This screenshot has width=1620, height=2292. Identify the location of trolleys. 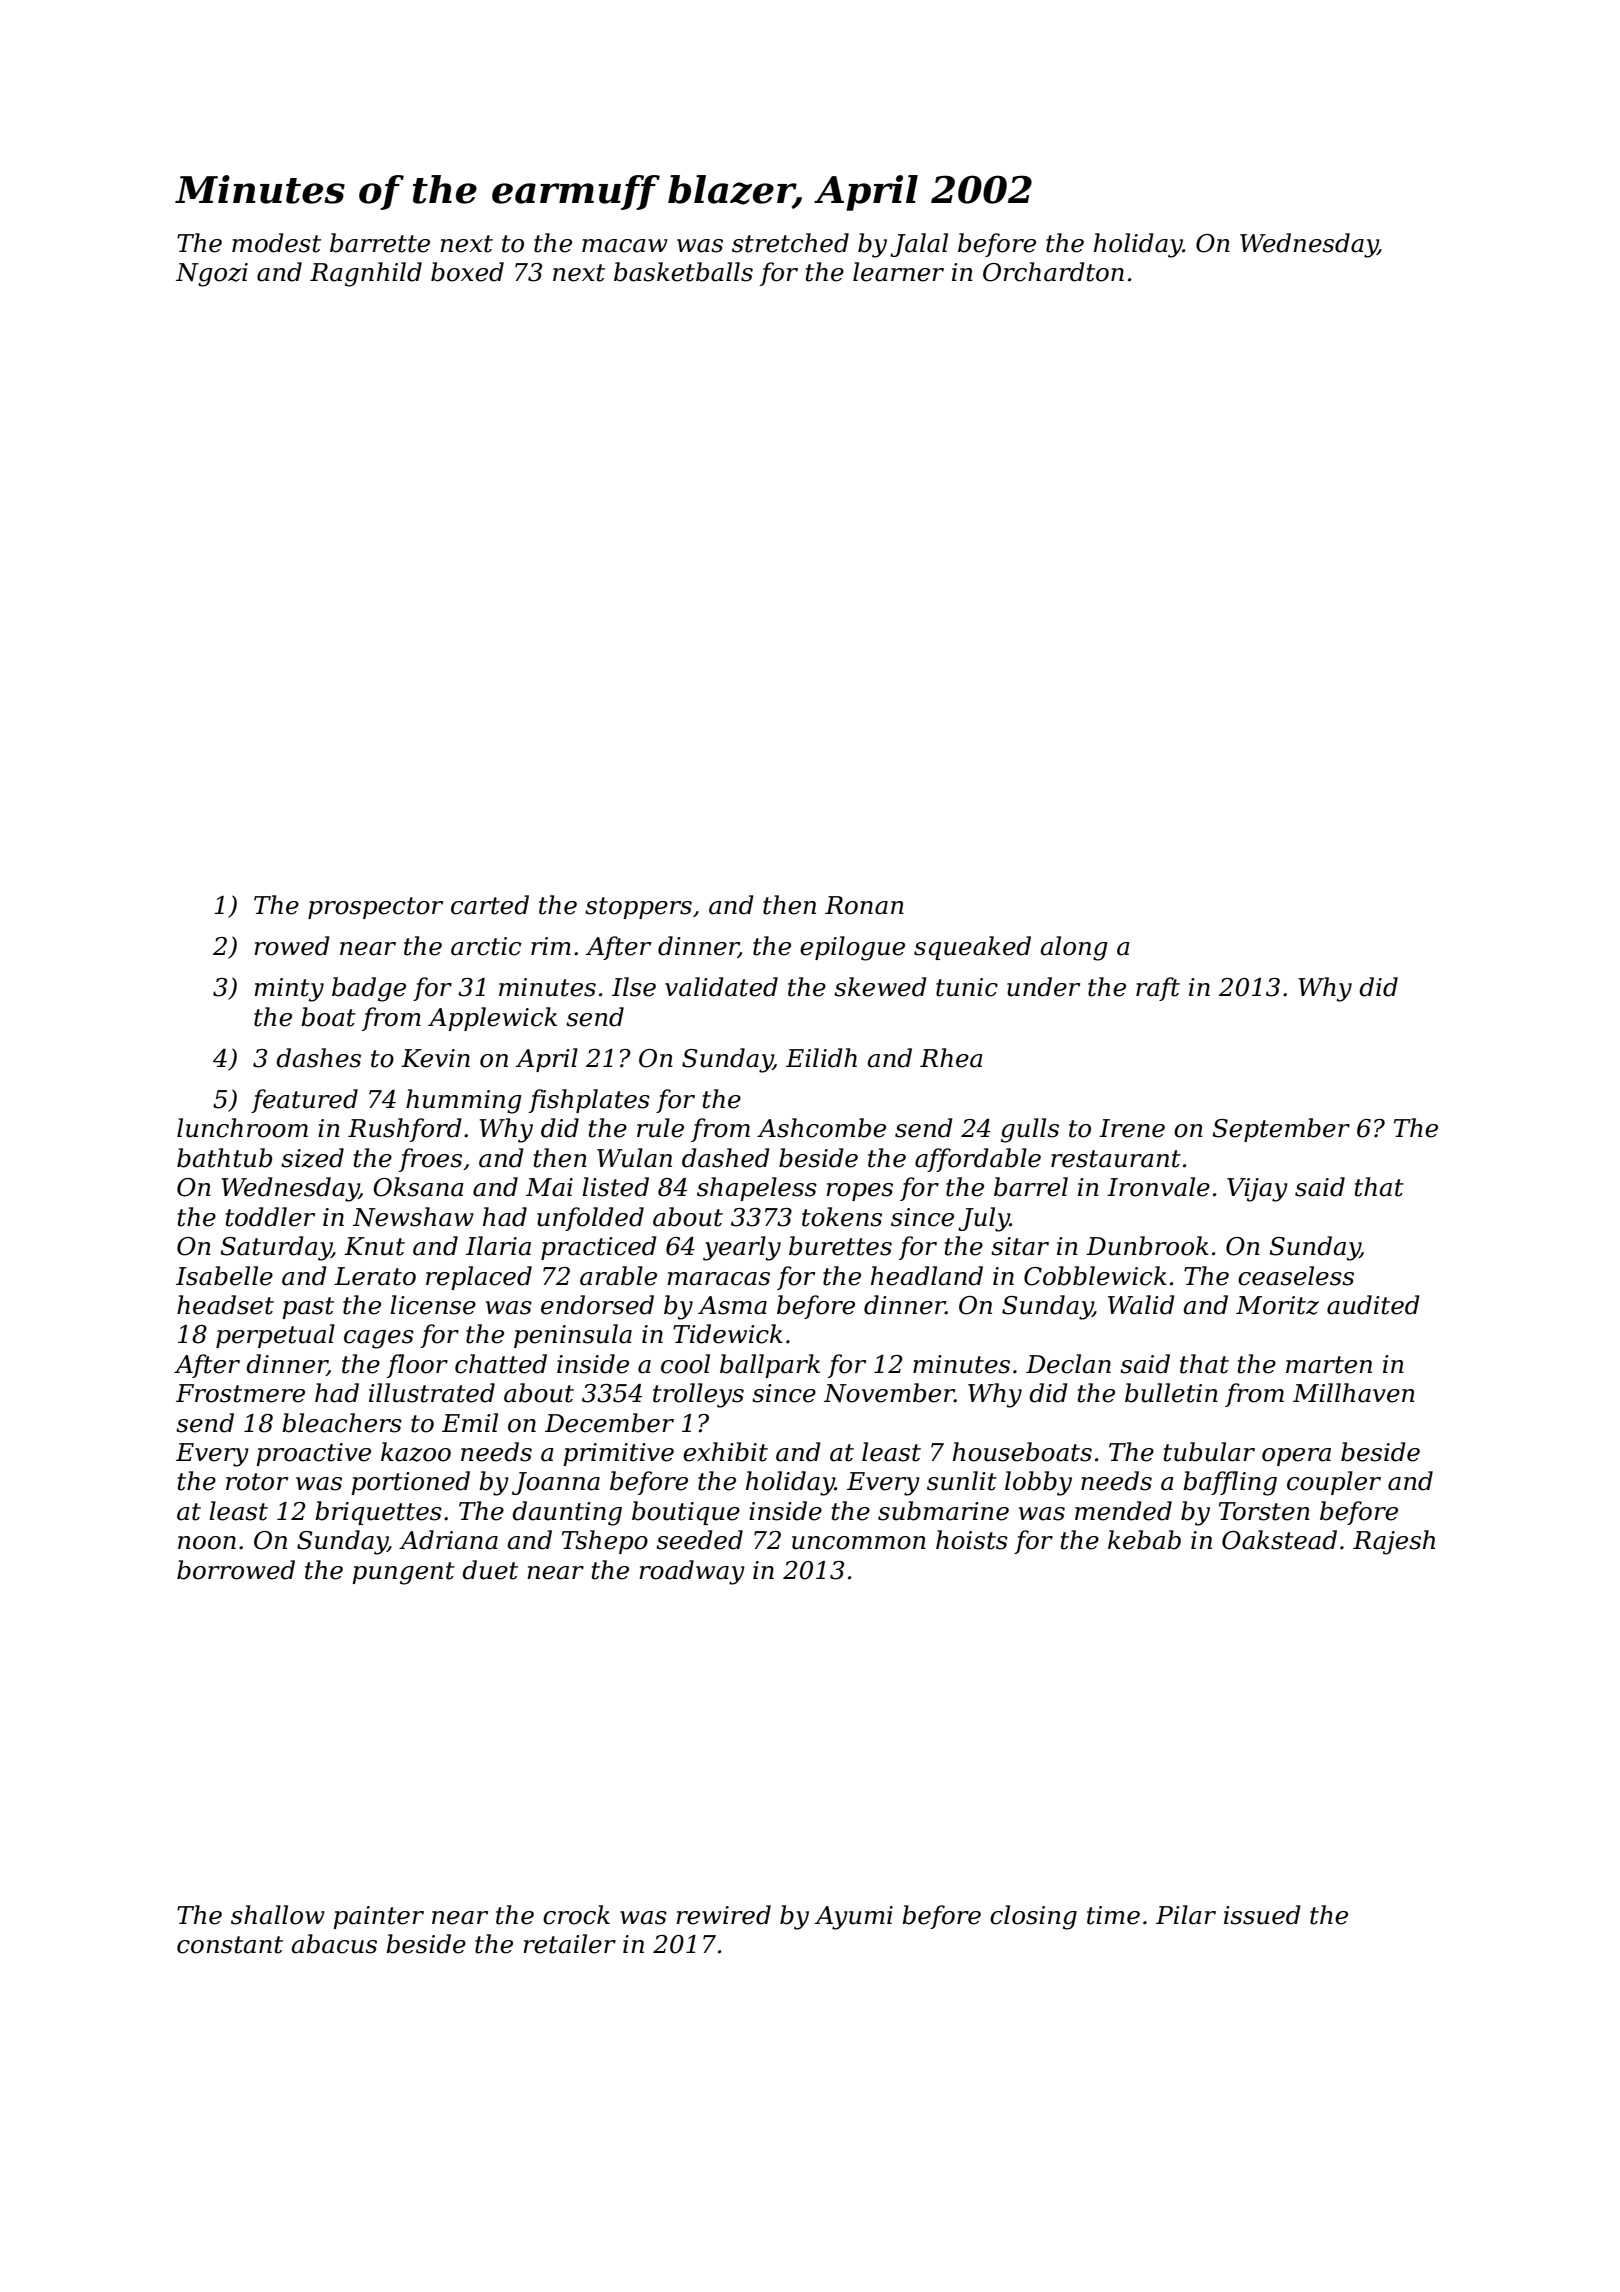
(698, 1395).
